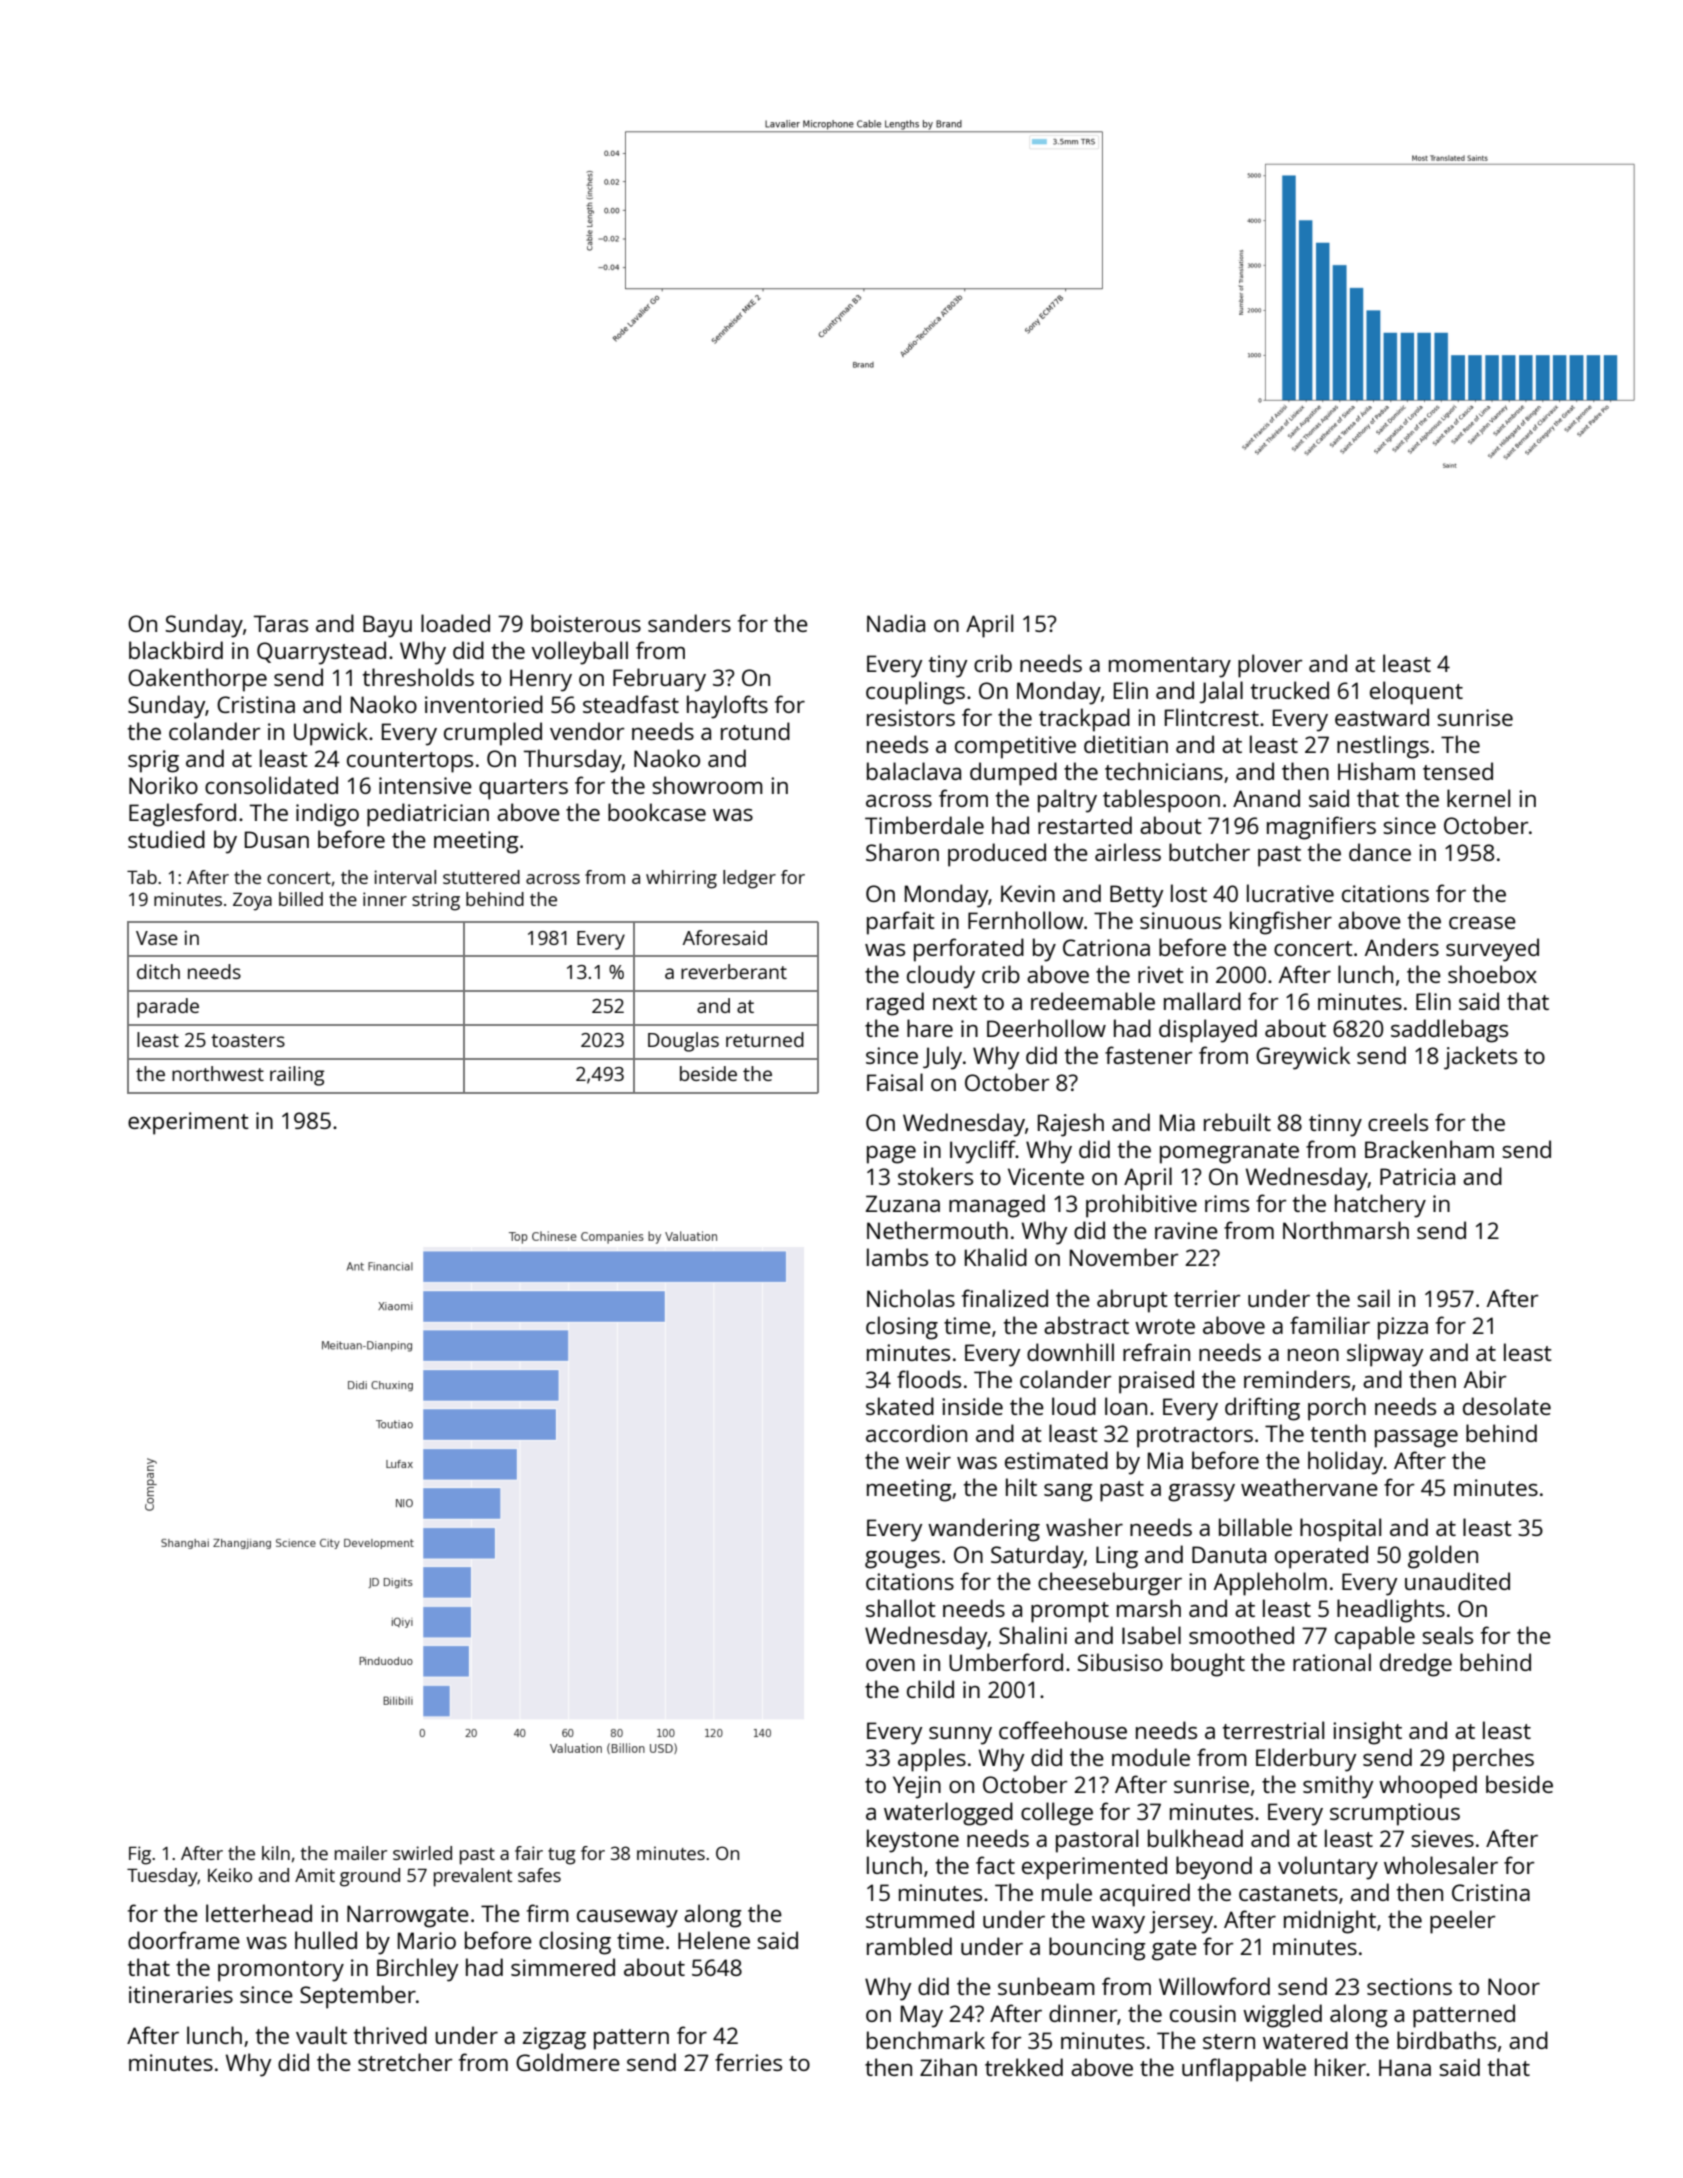 Image resolution: width=1683 pixels, height=2178 pixels. What do you see at coordinates (900, 1406) in the screenshot?
I see `skated` at bounding box center [900, 1406].
